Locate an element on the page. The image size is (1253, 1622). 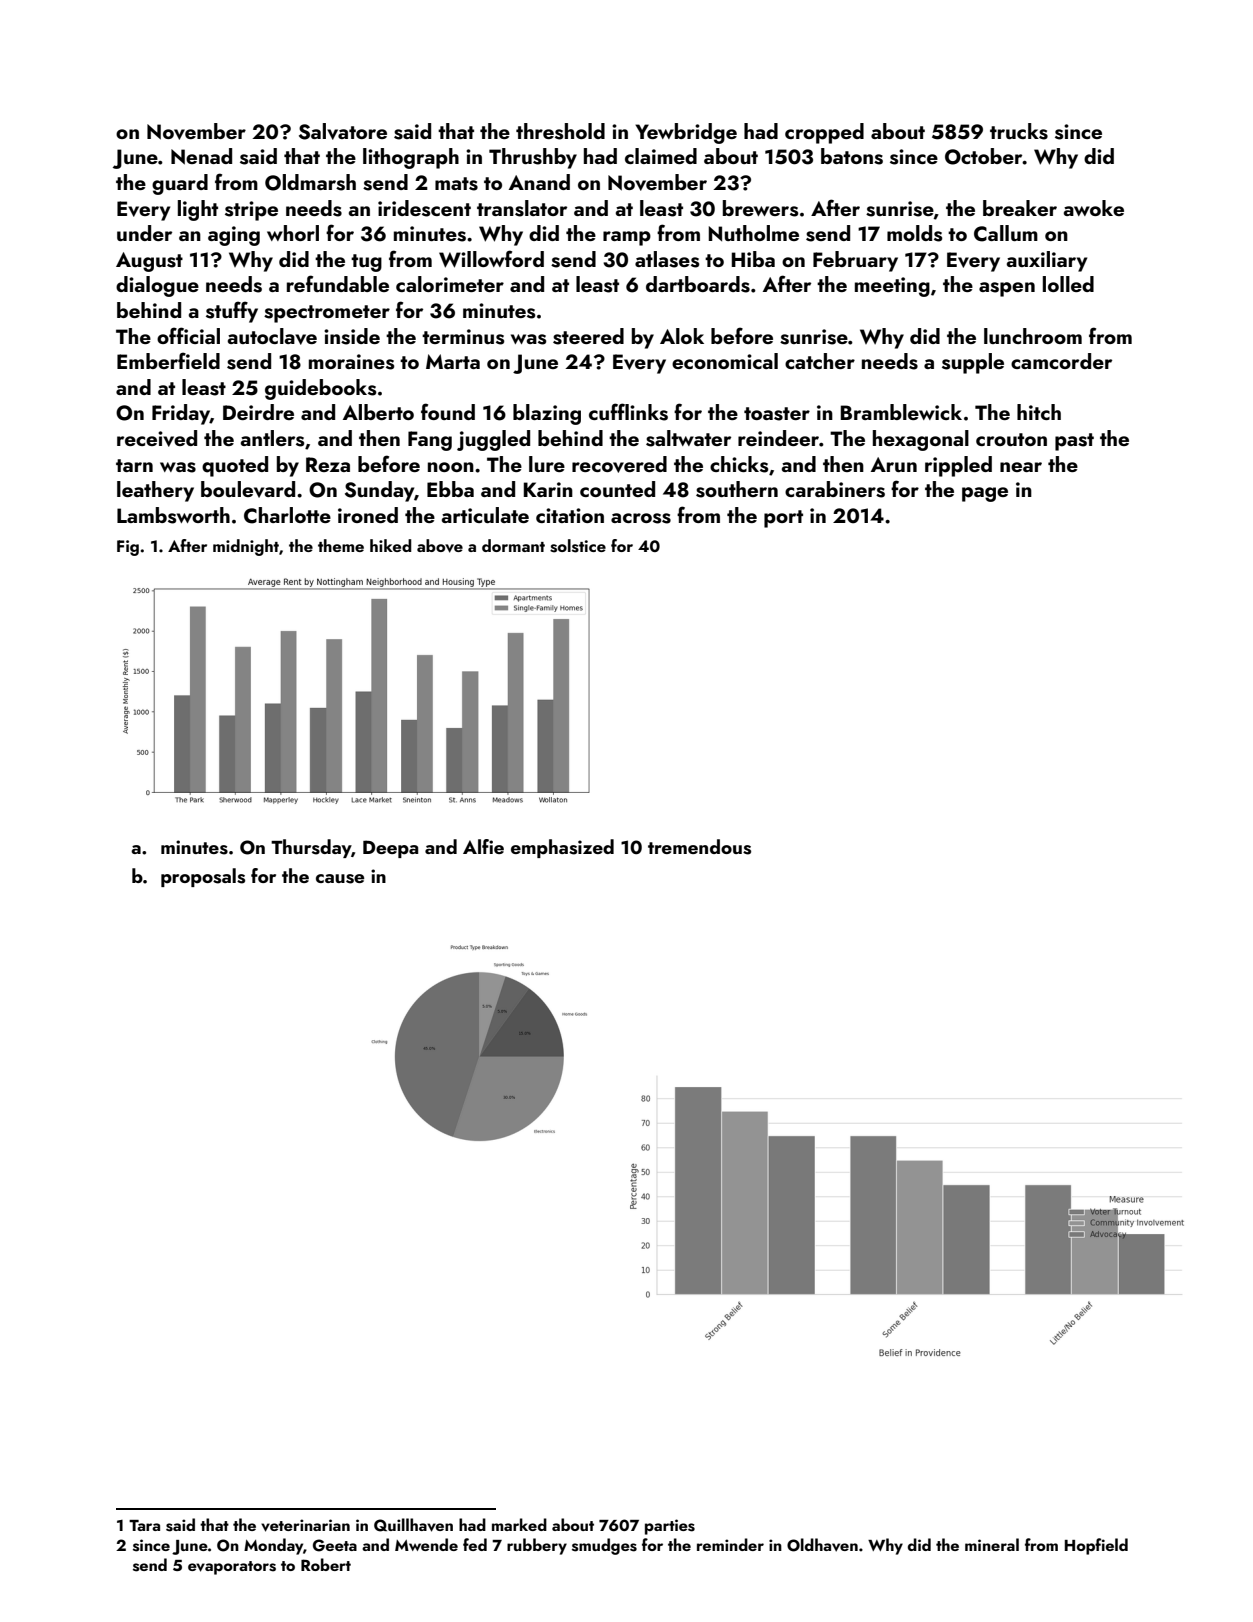
Hopfield is located at coordinates (1096, 1546).
